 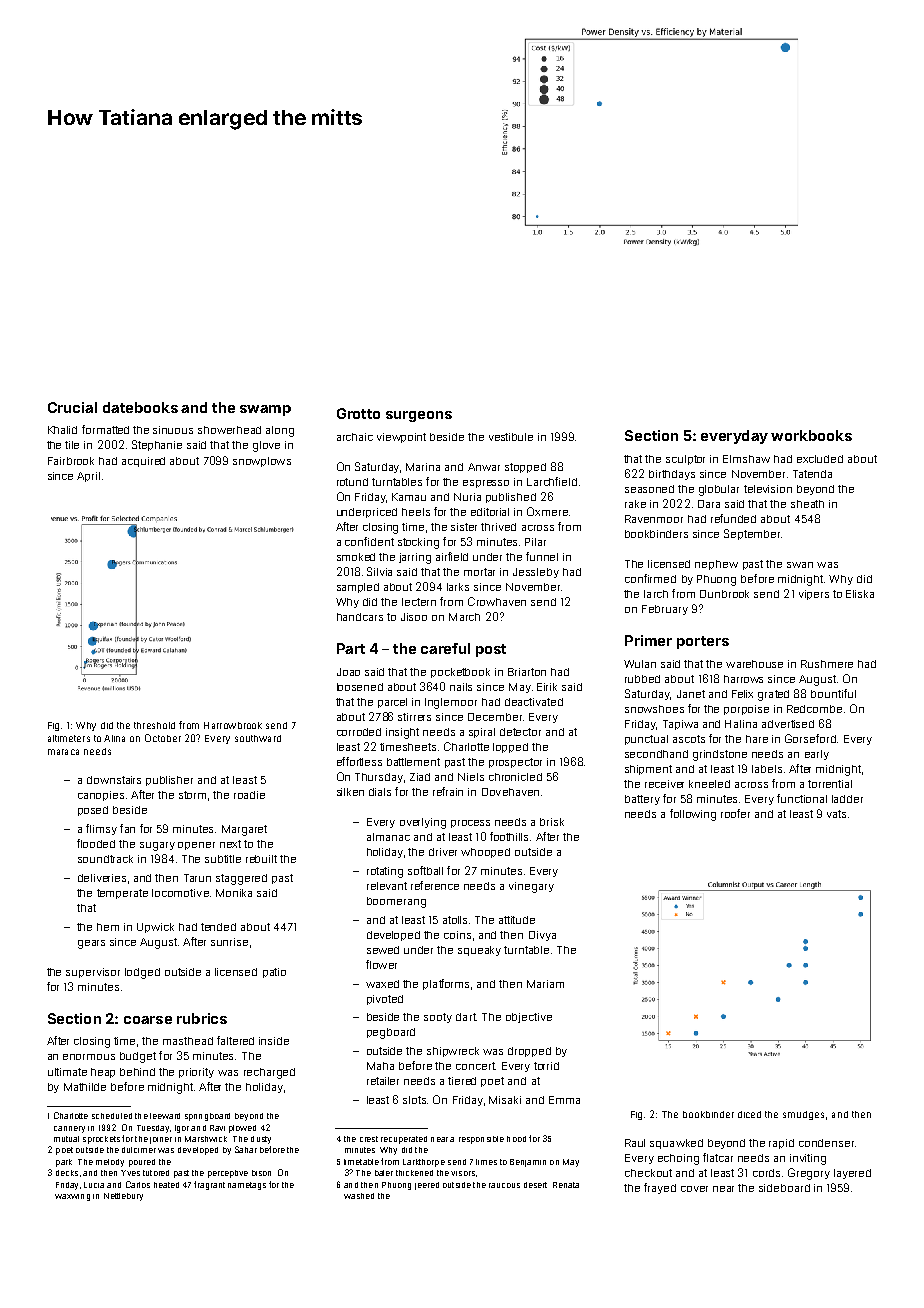 I want to click on birthdays, so click(x=672, y=475).
